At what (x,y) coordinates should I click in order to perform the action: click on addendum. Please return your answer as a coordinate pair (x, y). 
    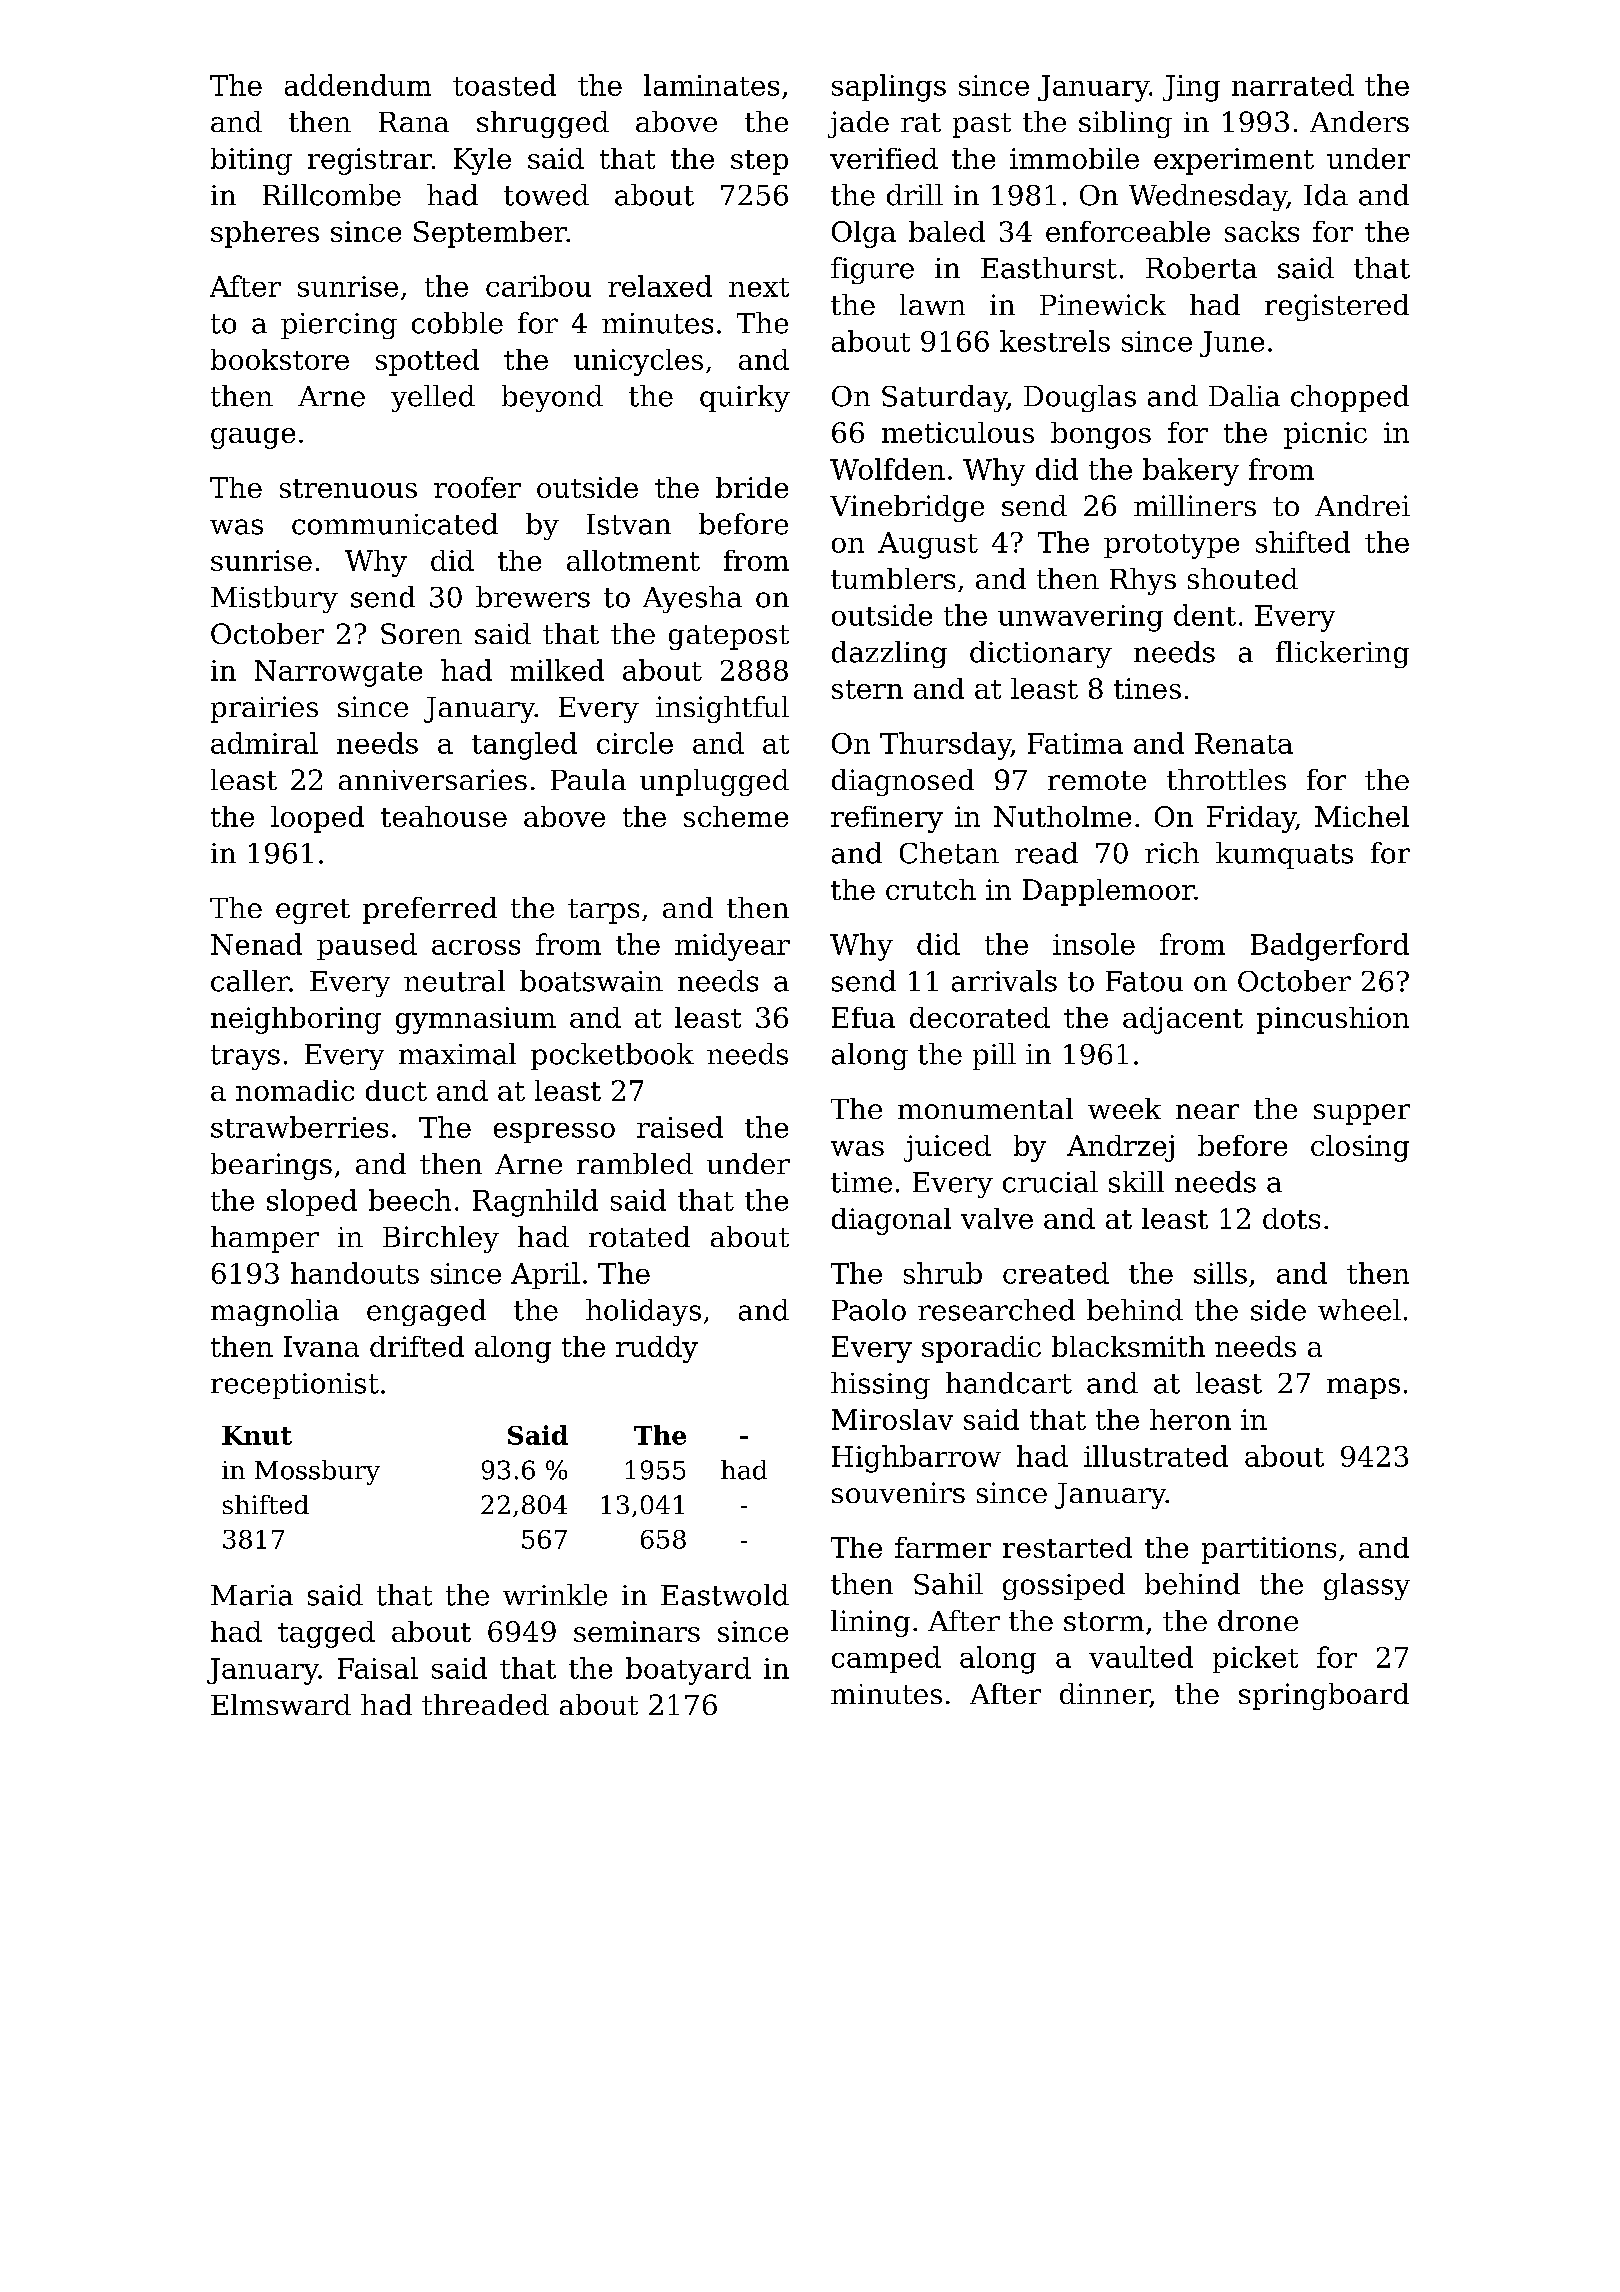
    Looking at the image, I should click on (358, 85).
